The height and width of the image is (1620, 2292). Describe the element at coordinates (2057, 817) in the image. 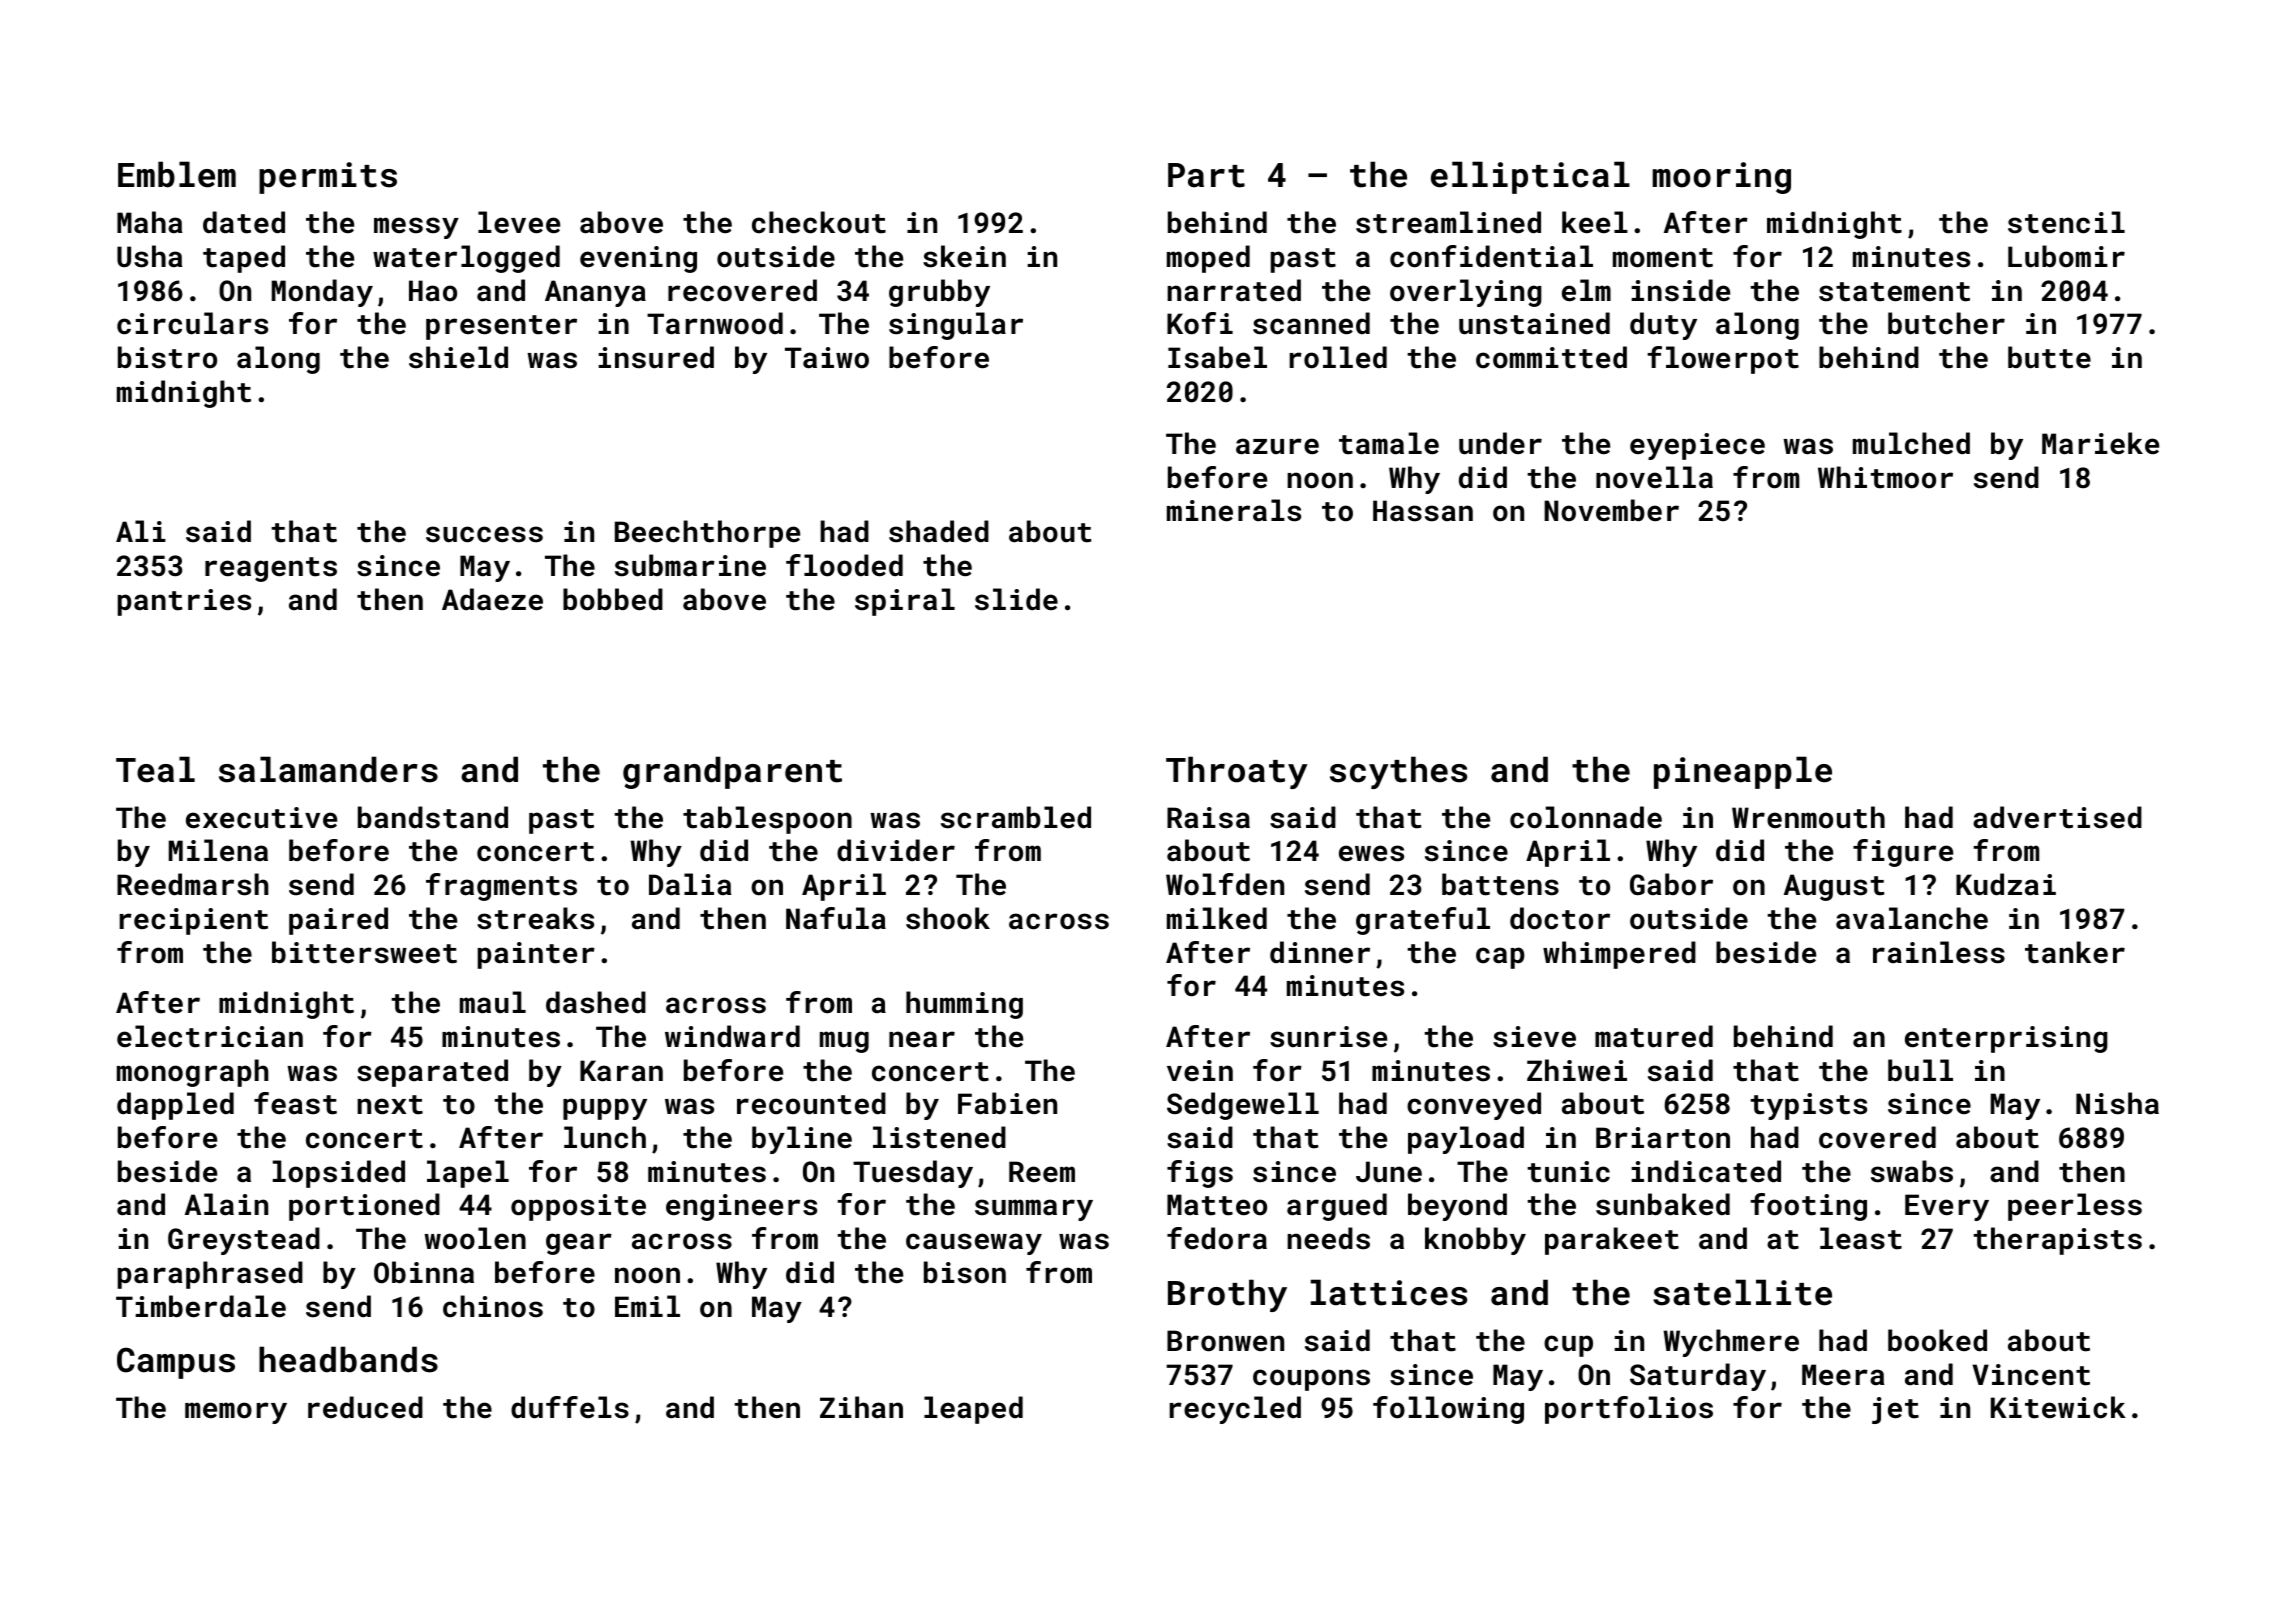

I see `advertised` at that location.
